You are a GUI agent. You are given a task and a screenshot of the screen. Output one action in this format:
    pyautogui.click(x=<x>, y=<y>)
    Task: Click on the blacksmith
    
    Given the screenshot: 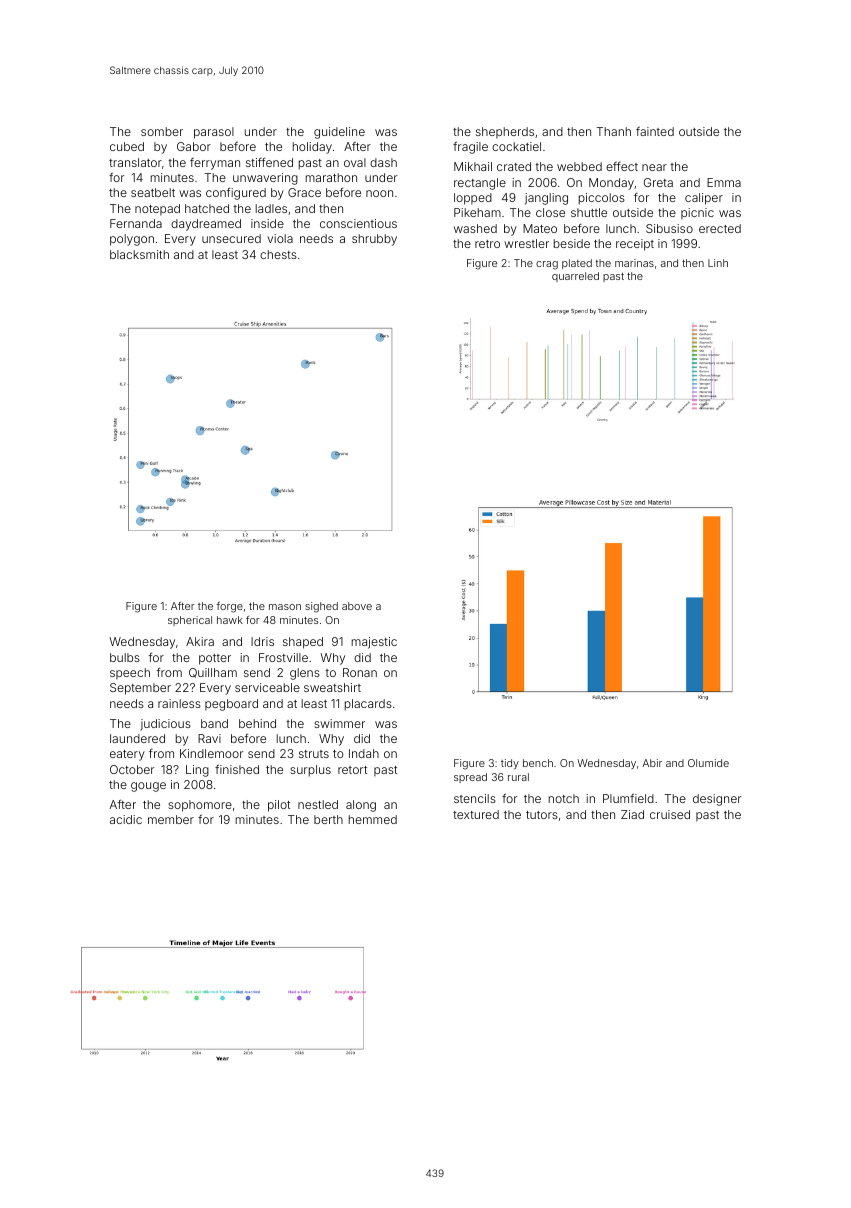 What is the action you would take?
    pyautogui.click(x=139, y=254)
